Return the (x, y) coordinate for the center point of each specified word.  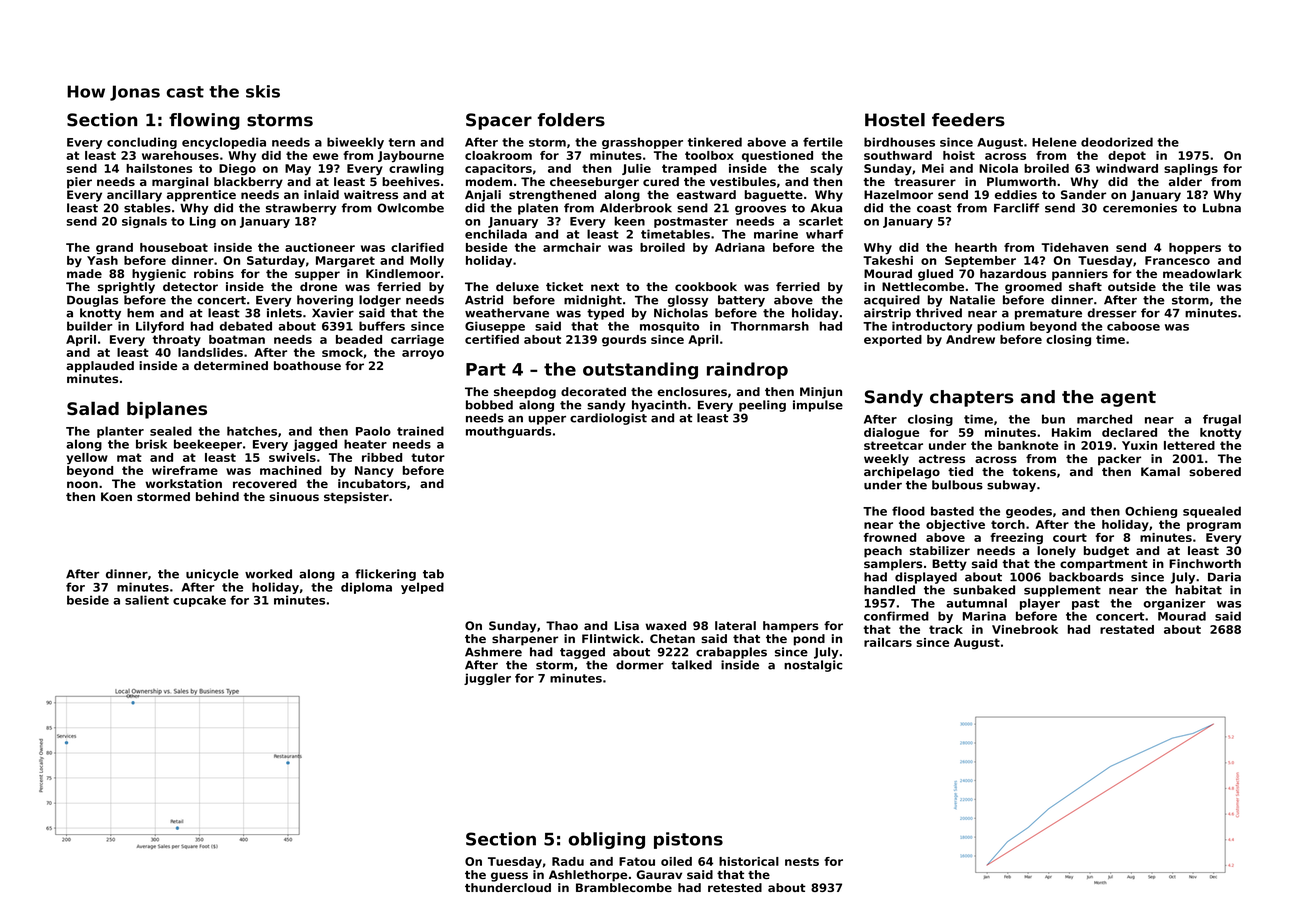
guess (509, 877)
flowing (204, 121)
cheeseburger (594, 183)
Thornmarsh (770, 326)
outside (1132, 286)
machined (291, 470)
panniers (1080, 275)
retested (735, 887)
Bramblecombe (624, 887)
